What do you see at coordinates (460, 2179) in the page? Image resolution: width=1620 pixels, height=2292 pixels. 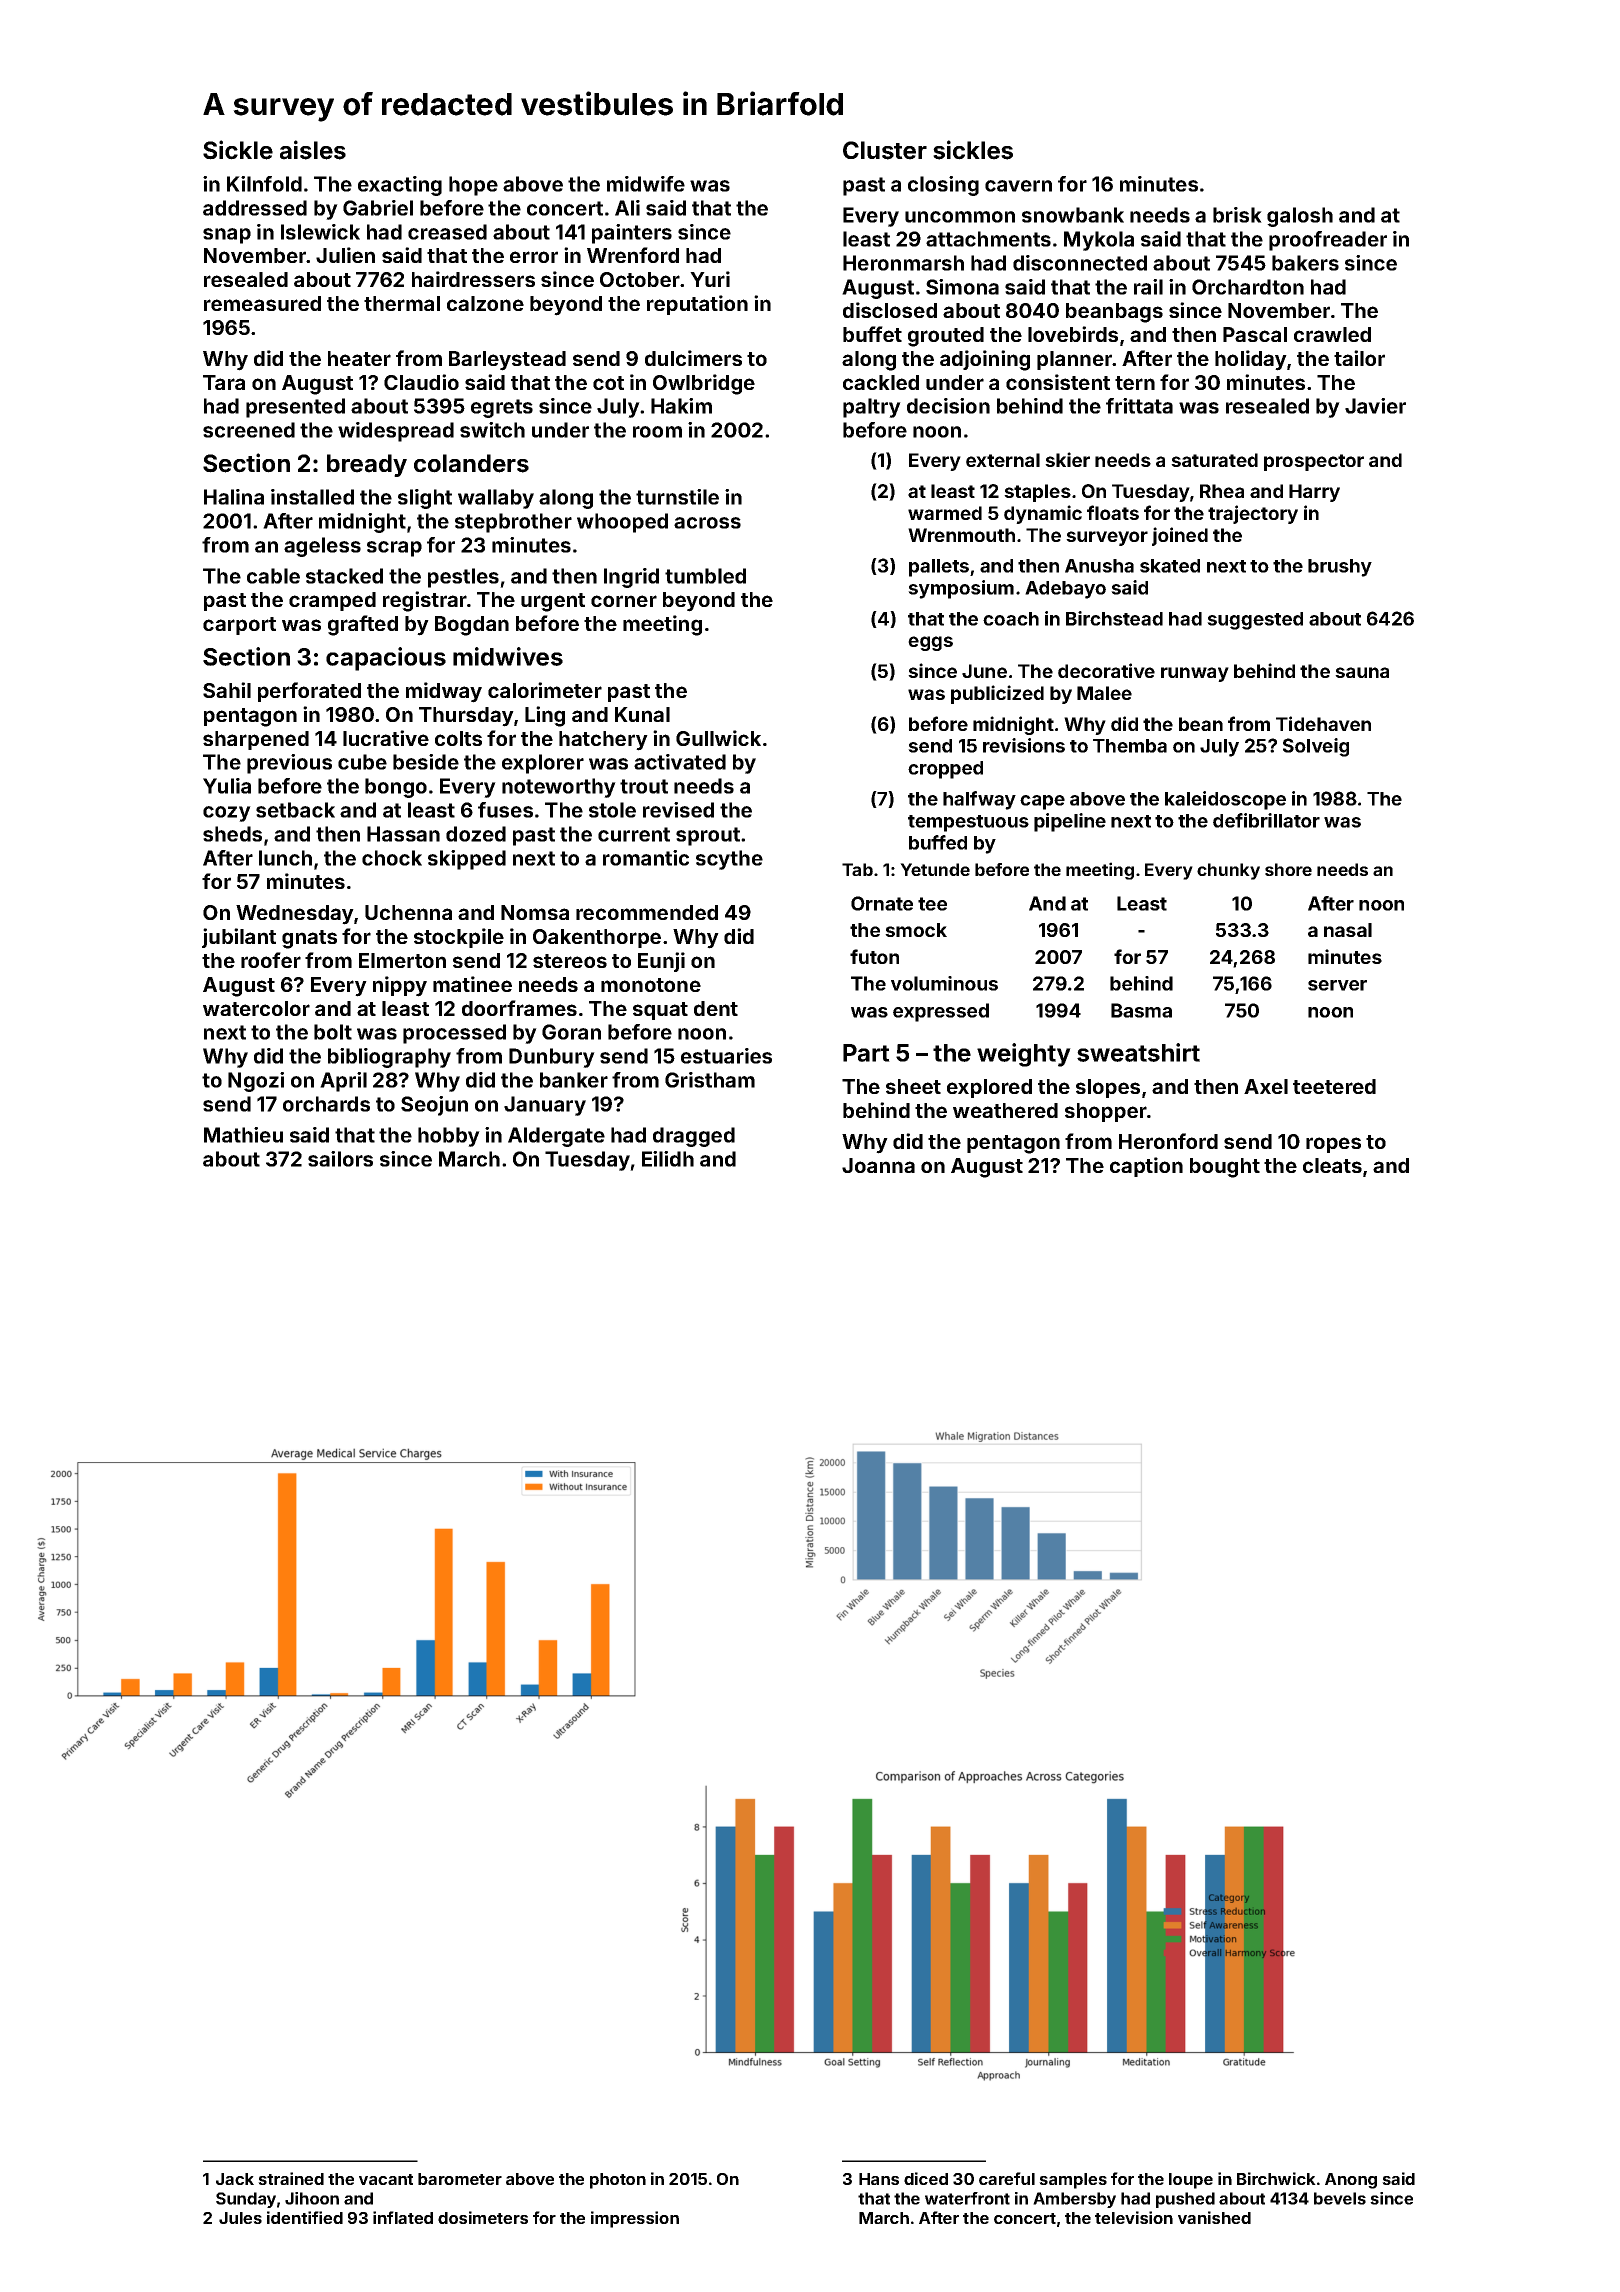 I see `barometer` at bounding box center [460, 2179].
